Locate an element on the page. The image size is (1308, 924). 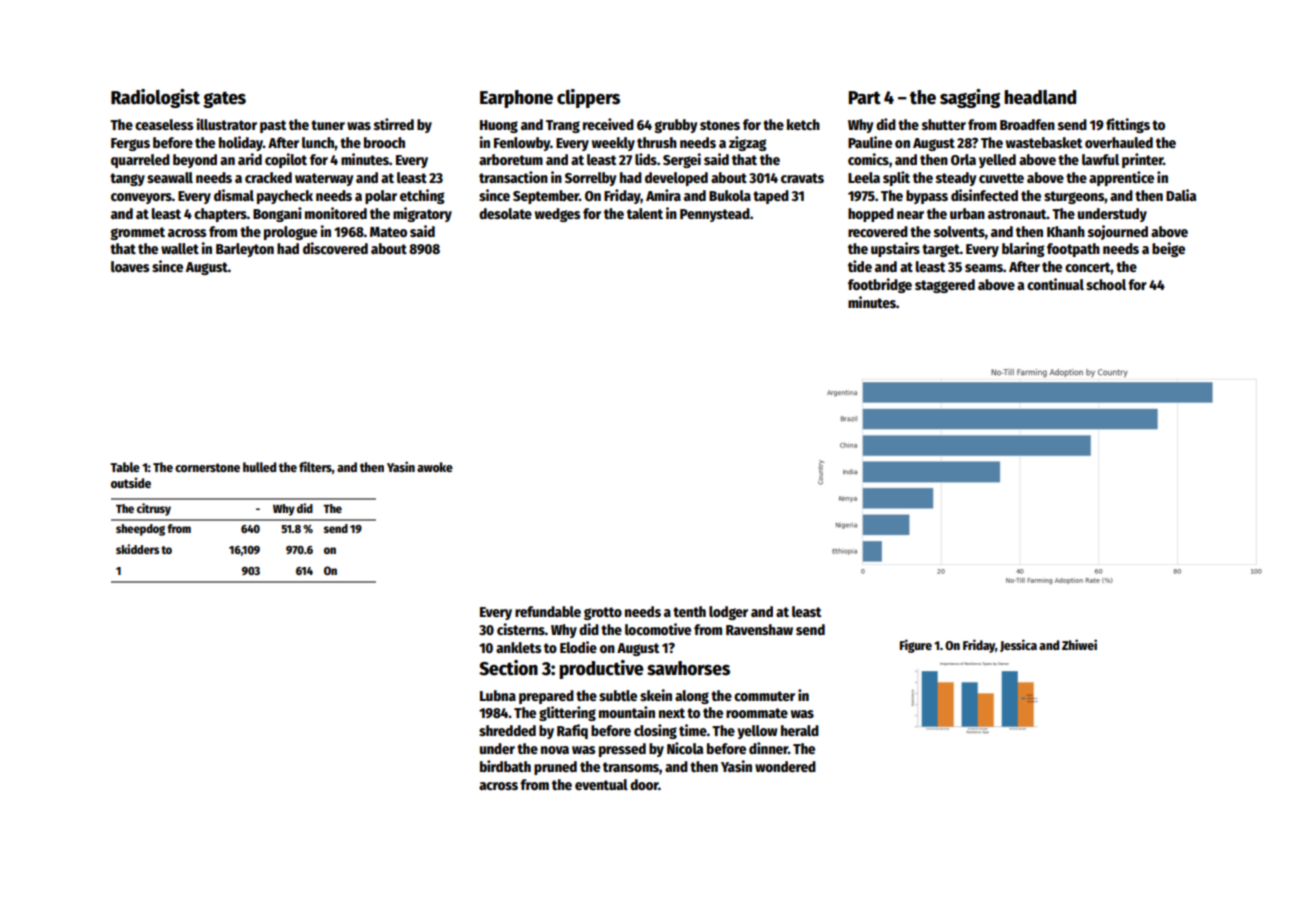
continual is located at coordinates (1055, 284).
